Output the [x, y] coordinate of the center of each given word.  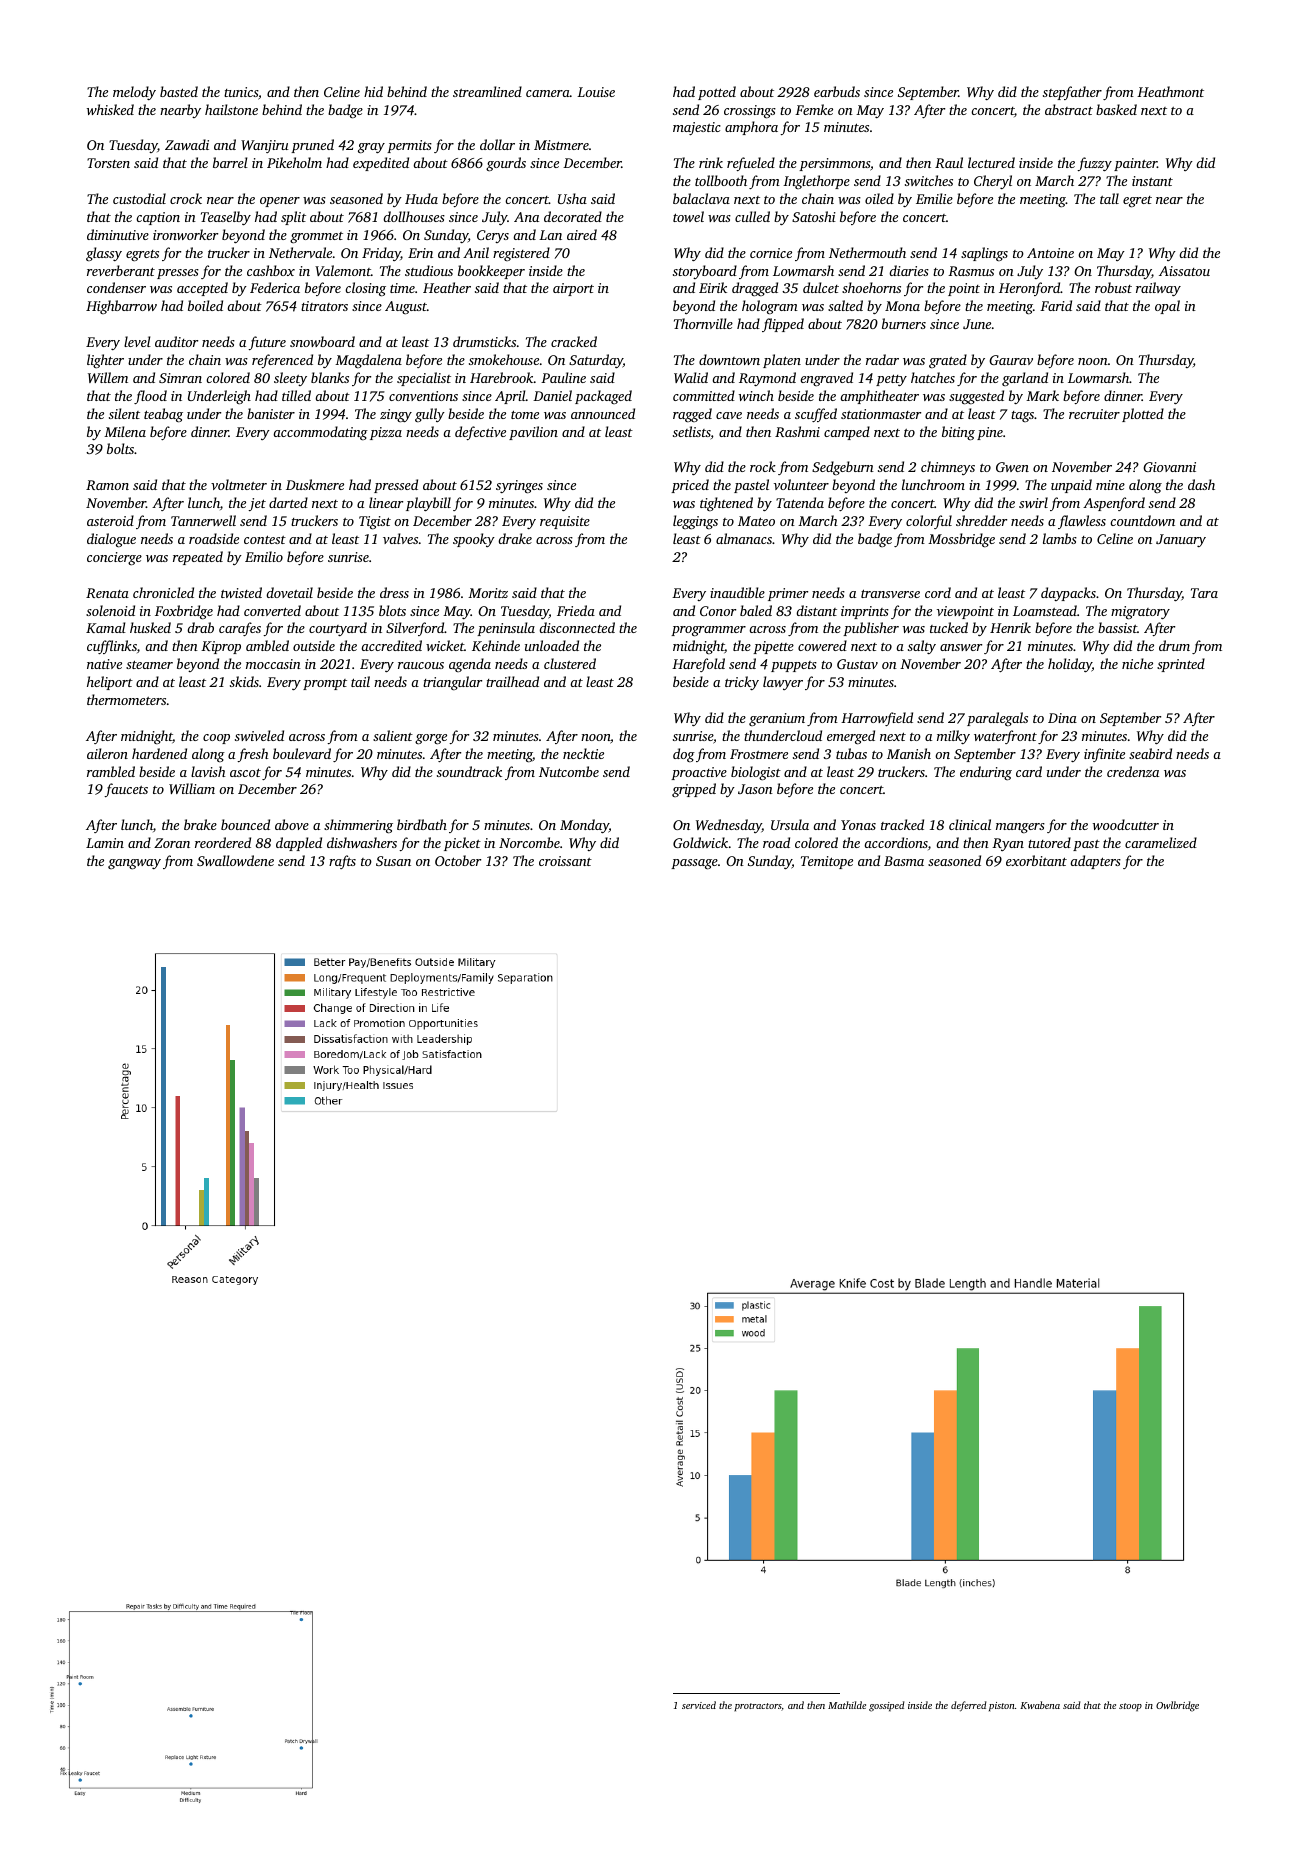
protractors [758, 1707]
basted [179, 91]
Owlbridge [1177, 1706]
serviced [699, 1705]
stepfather [1072, 93]
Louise [596, 92]
